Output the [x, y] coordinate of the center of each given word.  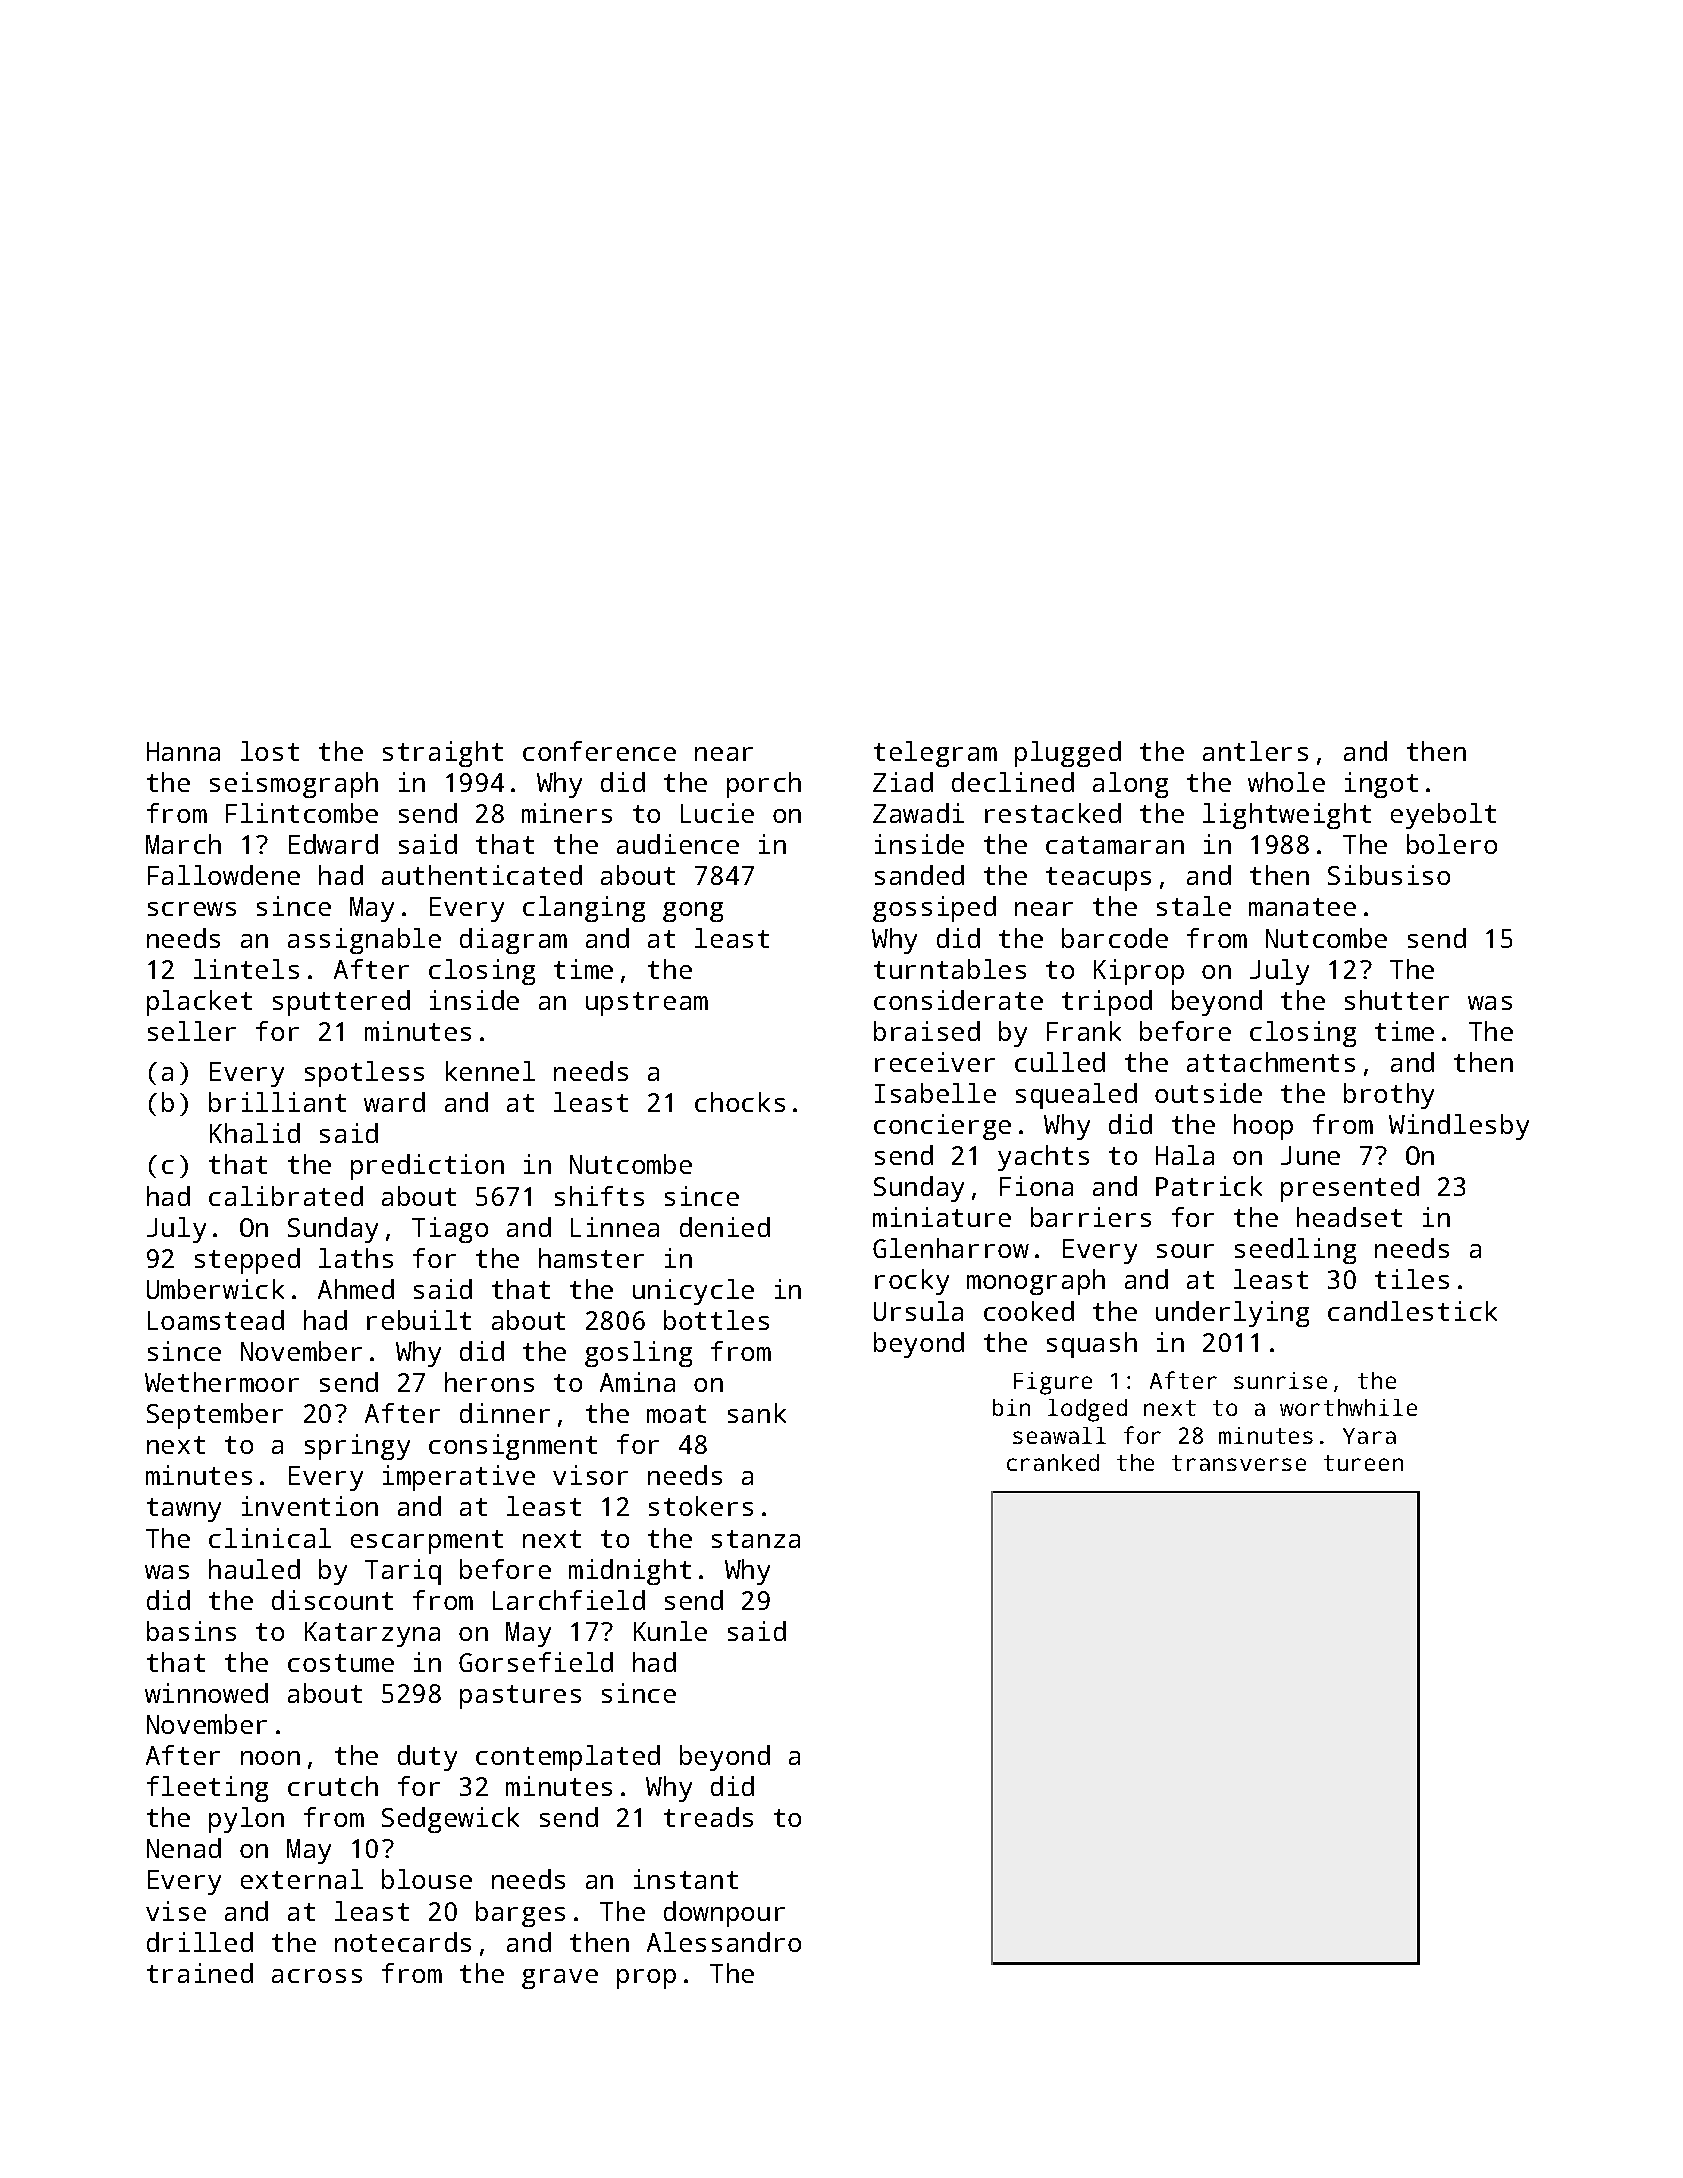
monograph [1036, 1282]
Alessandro [724, 1942]
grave [560, 1979]
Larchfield [569, 1600]
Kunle [670, 1631]
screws [192, 909]
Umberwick [215, 1289]
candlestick [1412, 1311]
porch [764, 785]
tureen [1363, 1463]
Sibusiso [1389, 875]
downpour [724, 1914]
